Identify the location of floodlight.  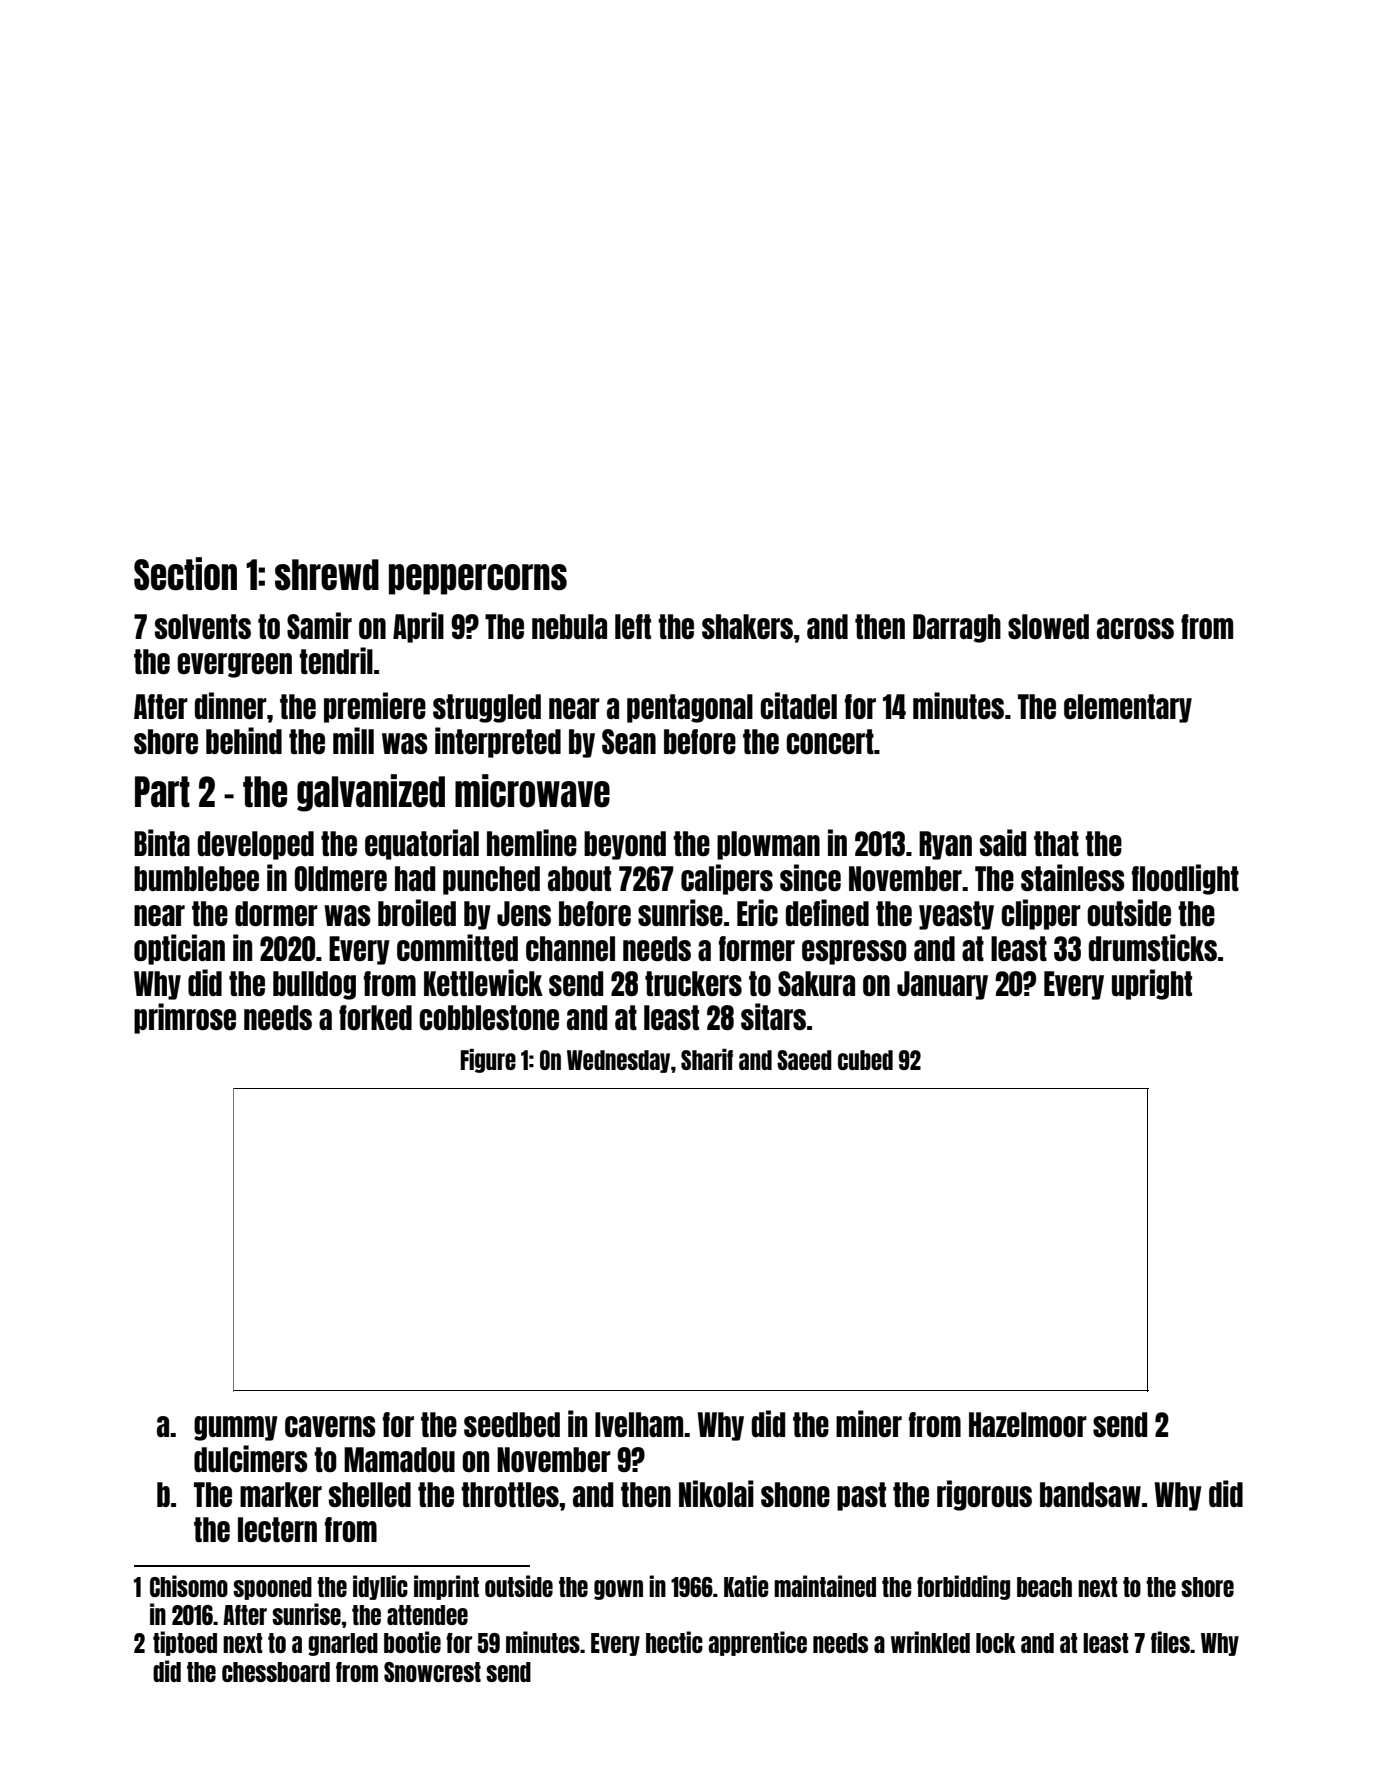
(1185, 879).
